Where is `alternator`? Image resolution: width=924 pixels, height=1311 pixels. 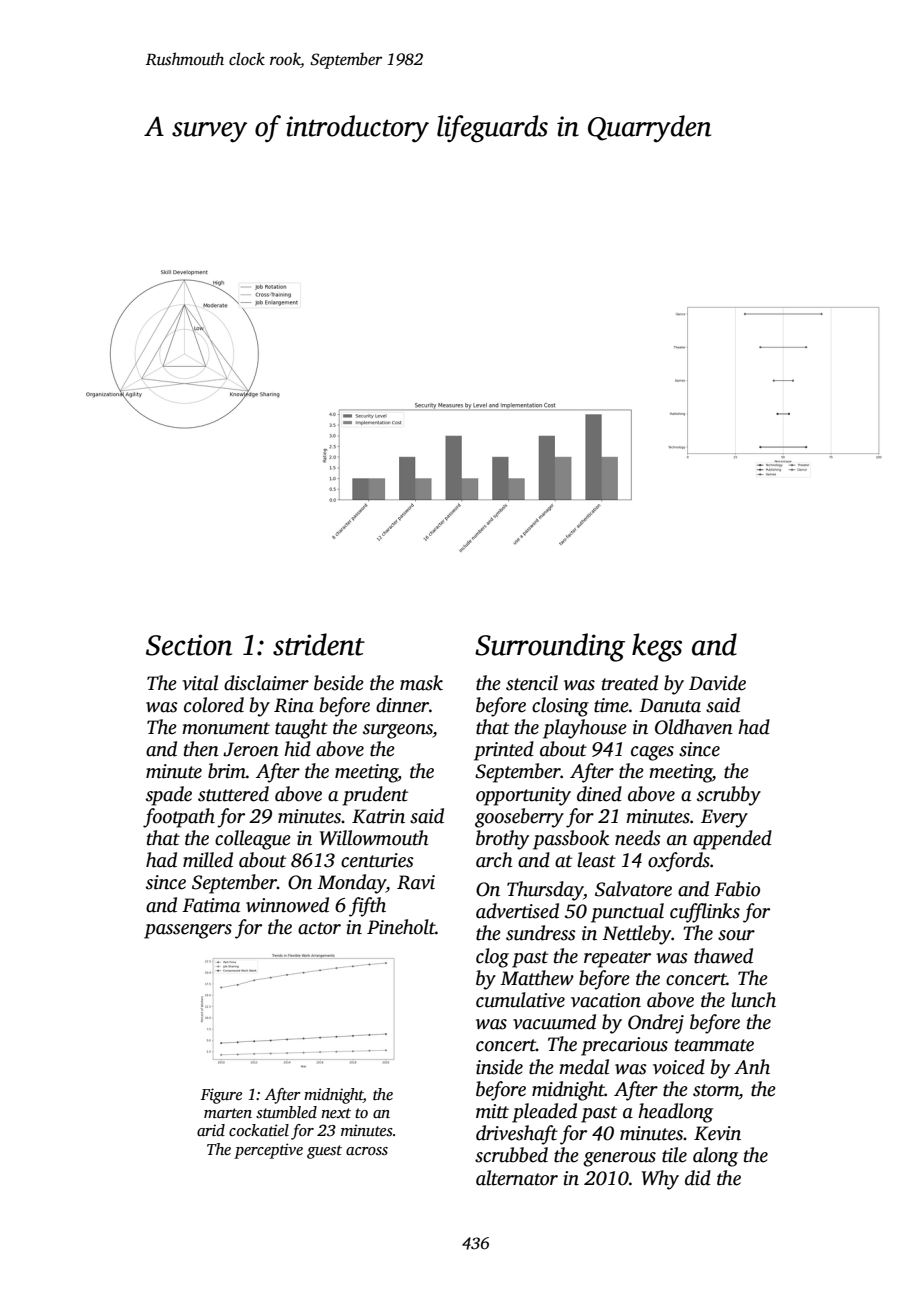
alternator is located at coordinates (517, 1178).
